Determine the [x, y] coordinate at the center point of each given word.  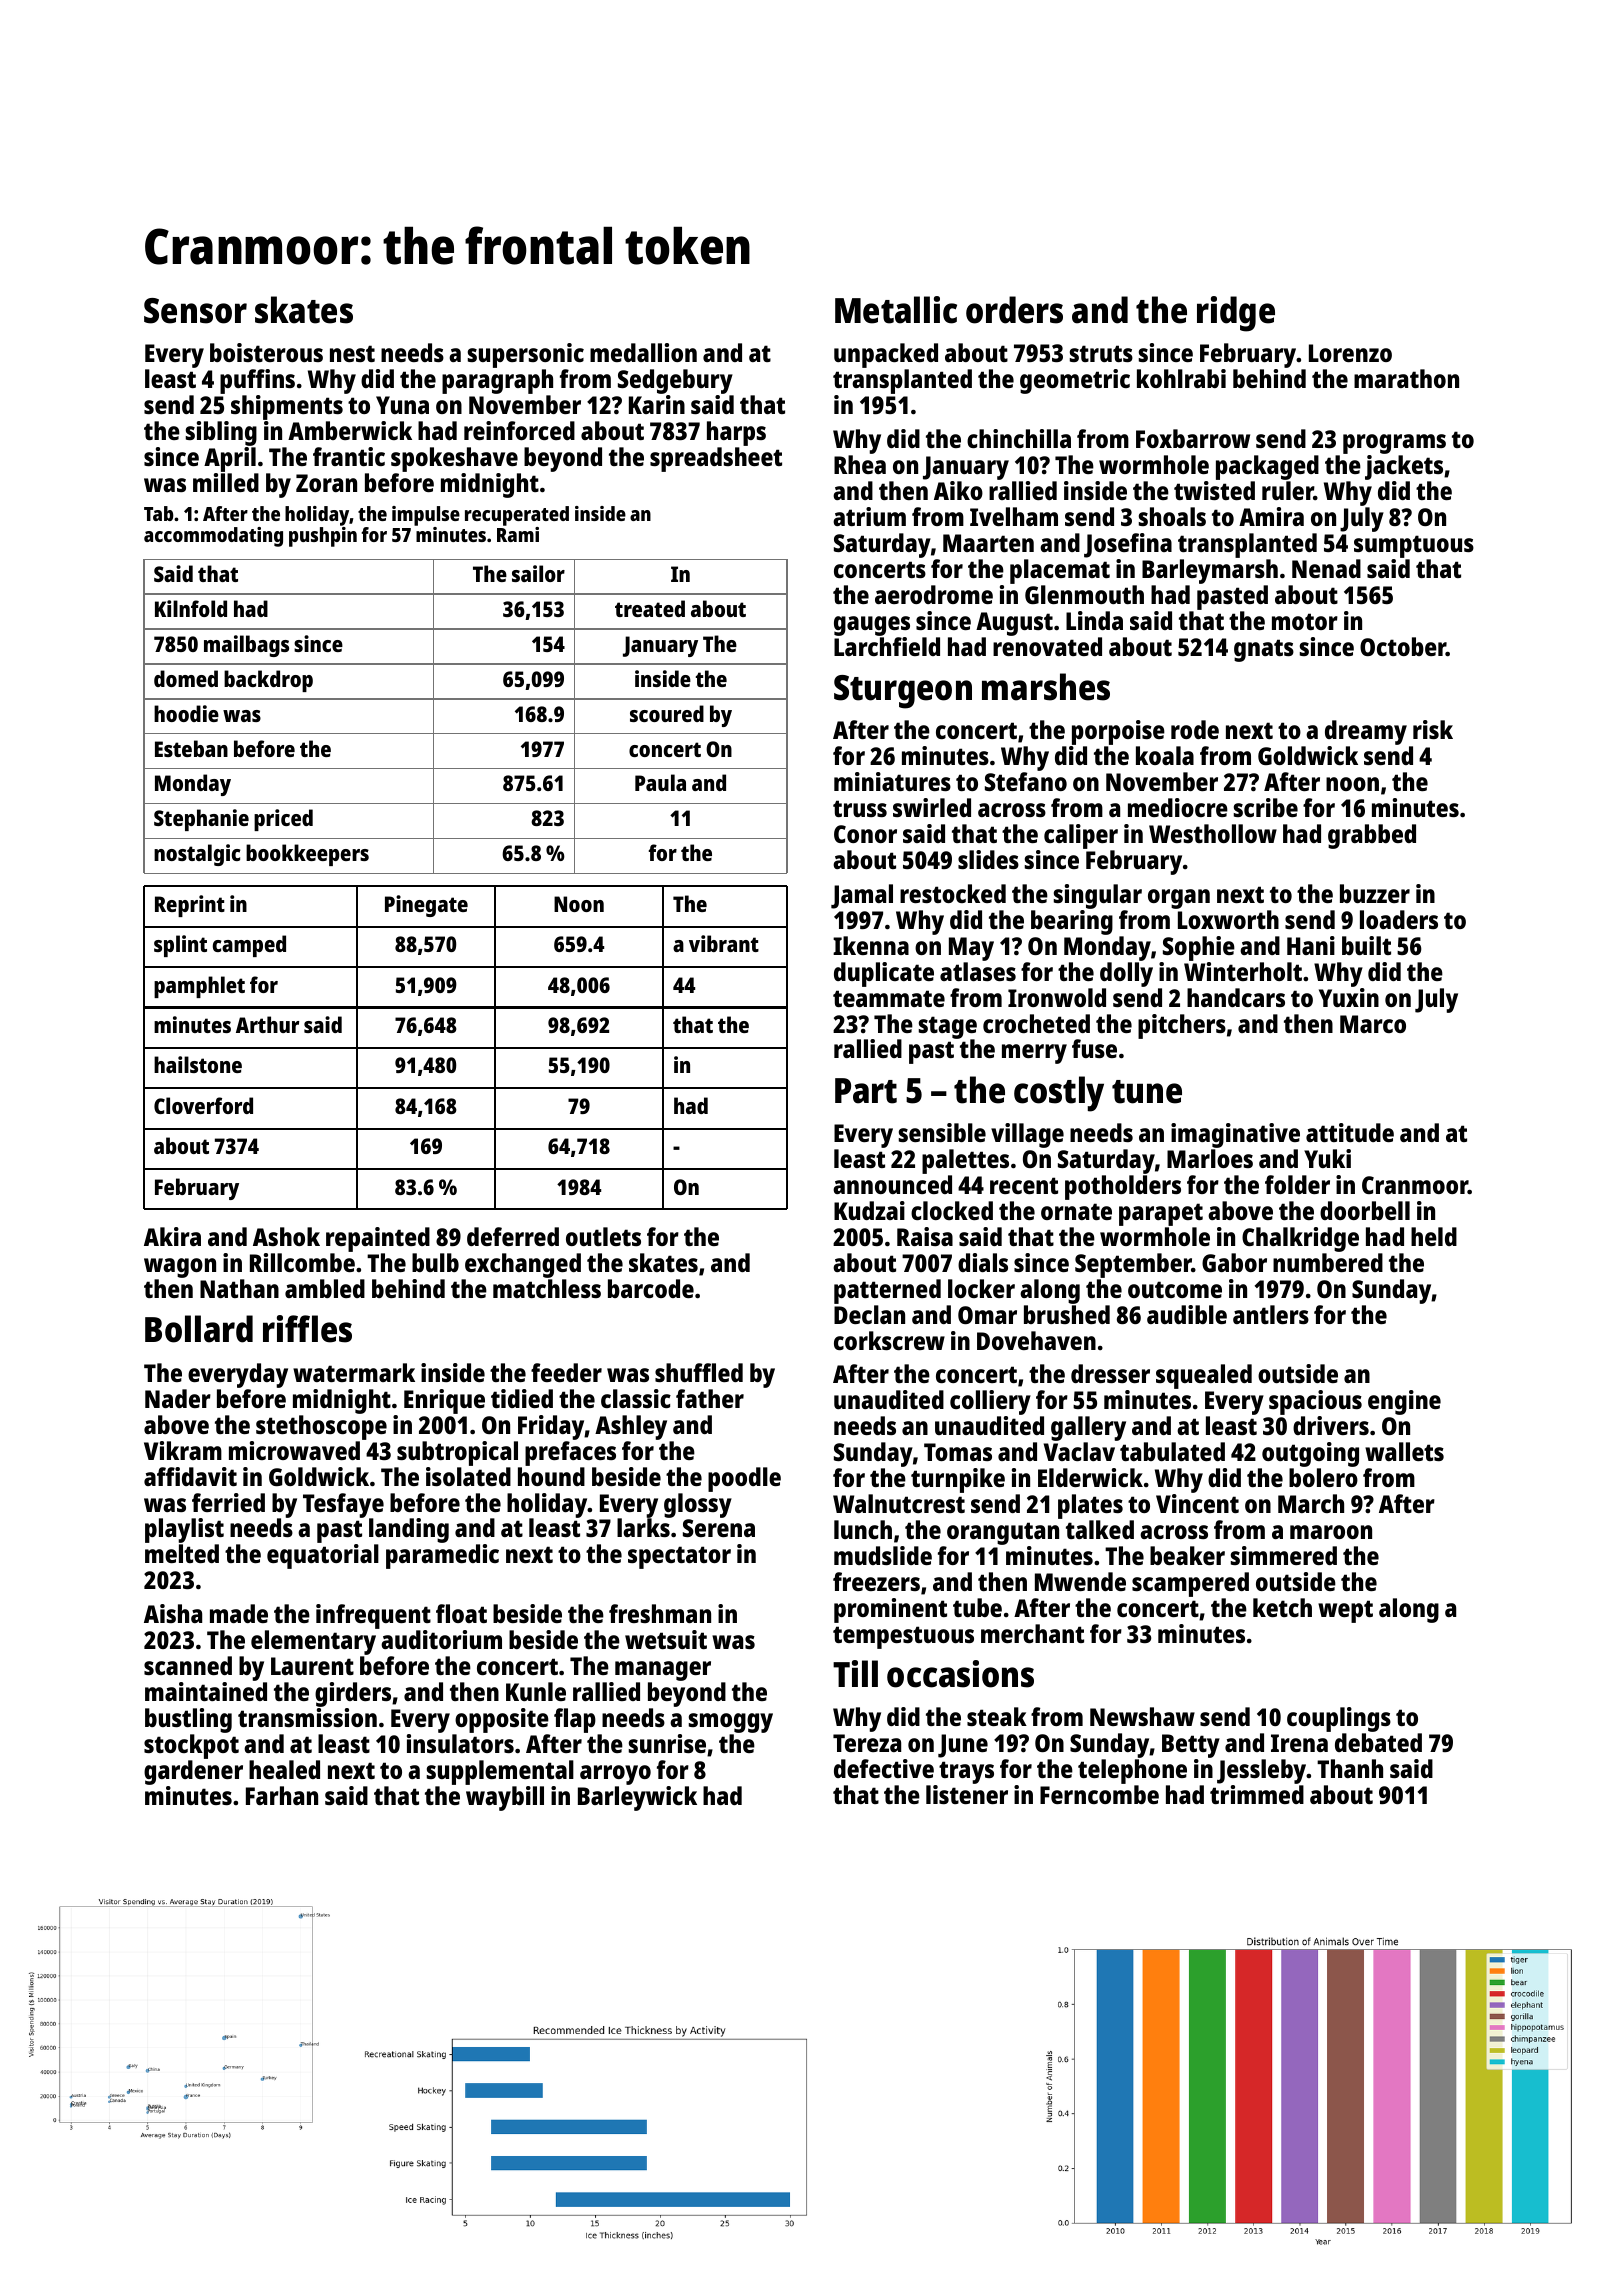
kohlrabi [1181, 378]
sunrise [667, 1743]
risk [1433, 729]
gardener [193, 1772]
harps [736, 433]
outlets [603, 1236]
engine [1404, 1402]
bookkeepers [307, 855]
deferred [513, 1236]
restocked [953, 893]
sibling [221, 433]
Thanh [1350, 1768]
